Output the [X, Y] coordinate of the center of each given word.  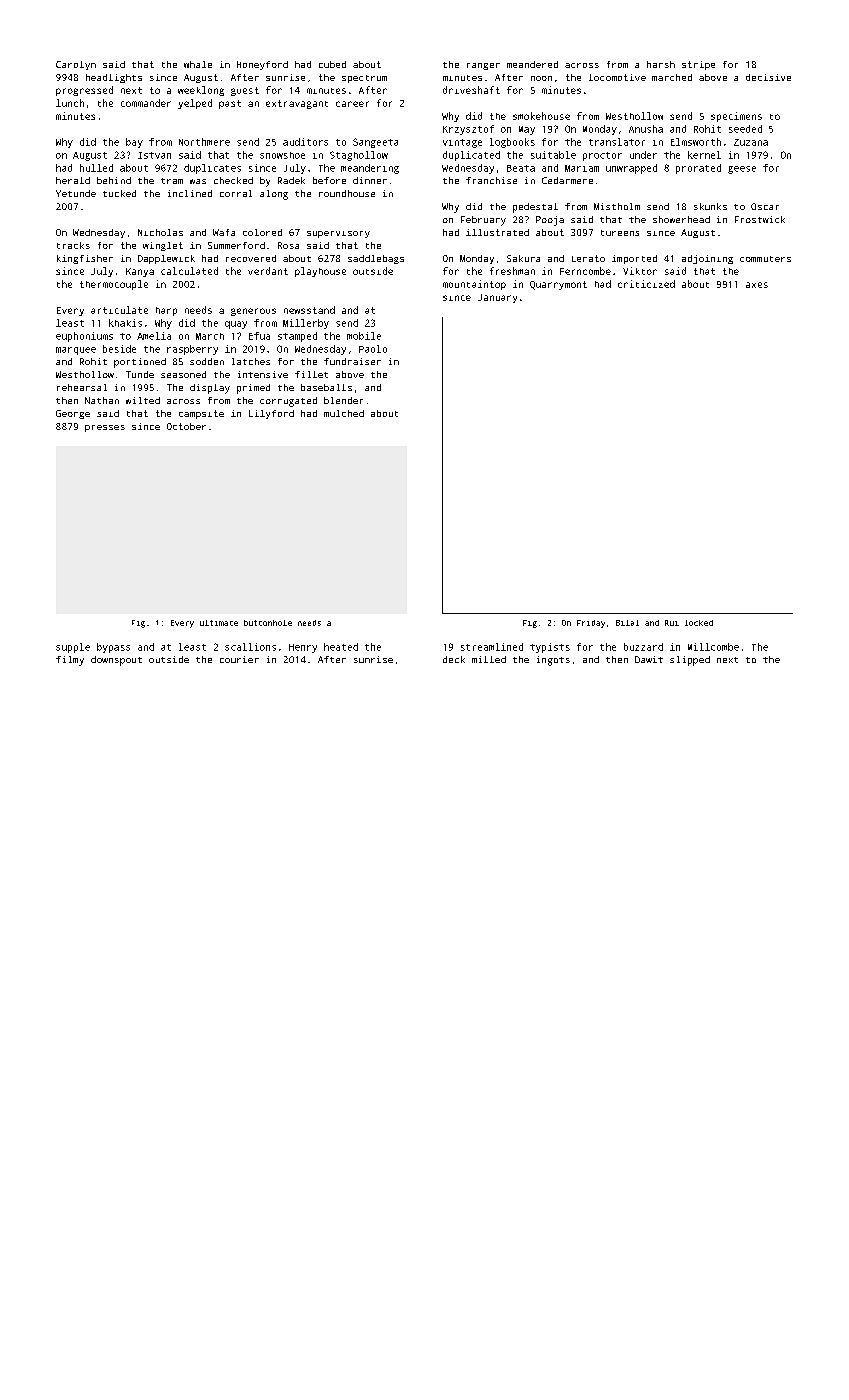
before [329, 180]
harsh [661, 64]
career [352, 104]
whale [198, 64]
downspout [116, 661]
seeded [745, 129]
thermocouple [114, 285]
